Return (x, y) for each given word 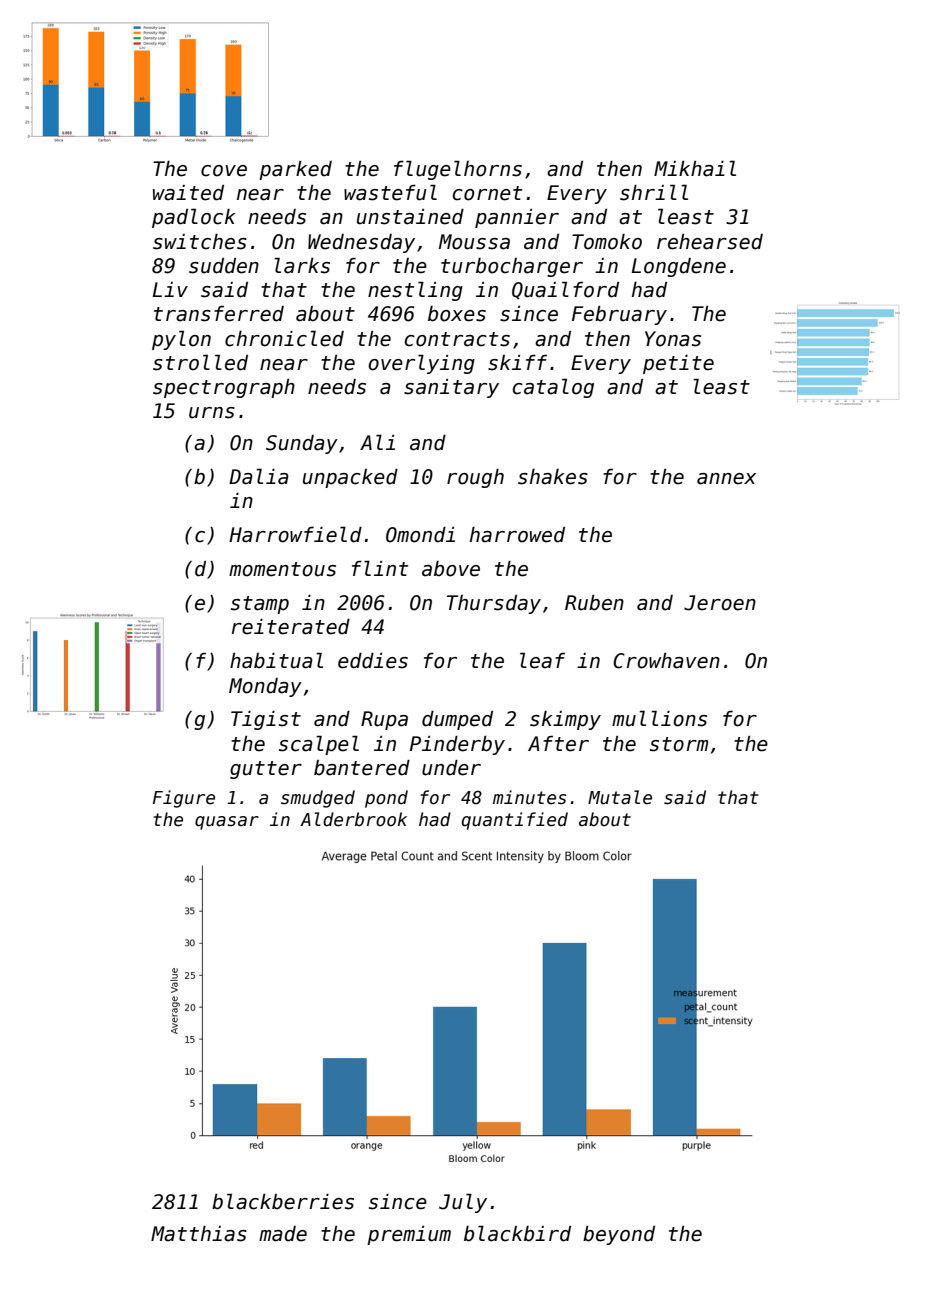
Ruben (594, 603)
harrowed (517, 535)
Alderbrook (353, 819)
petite (678, 364)
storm (679, 744)
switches (200, 242)
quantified (515, 821)
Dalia (259, 476)
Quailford (565, 290)
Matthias (199, 1234)
